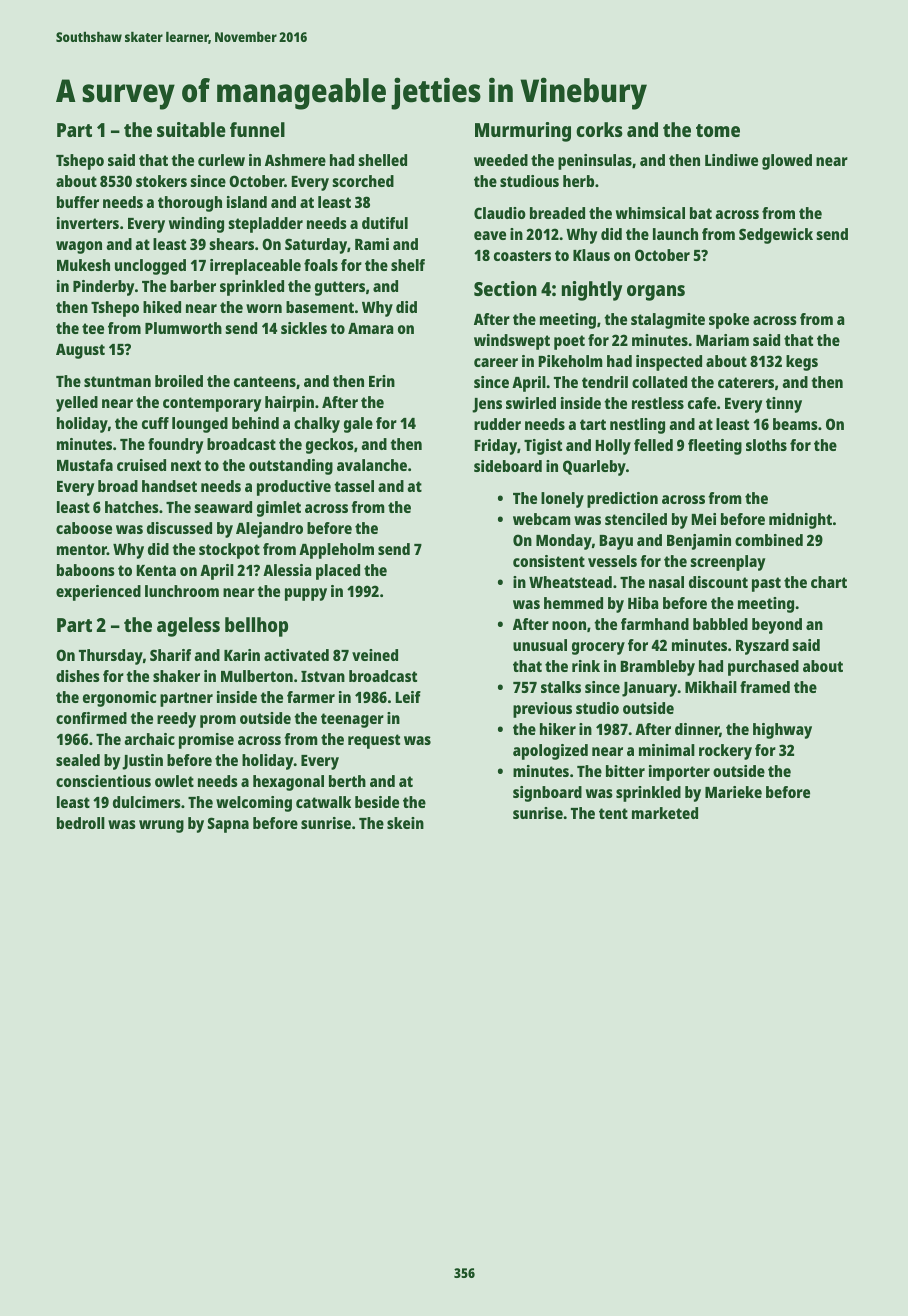  I want to click on purchased, so click(763, 668).
